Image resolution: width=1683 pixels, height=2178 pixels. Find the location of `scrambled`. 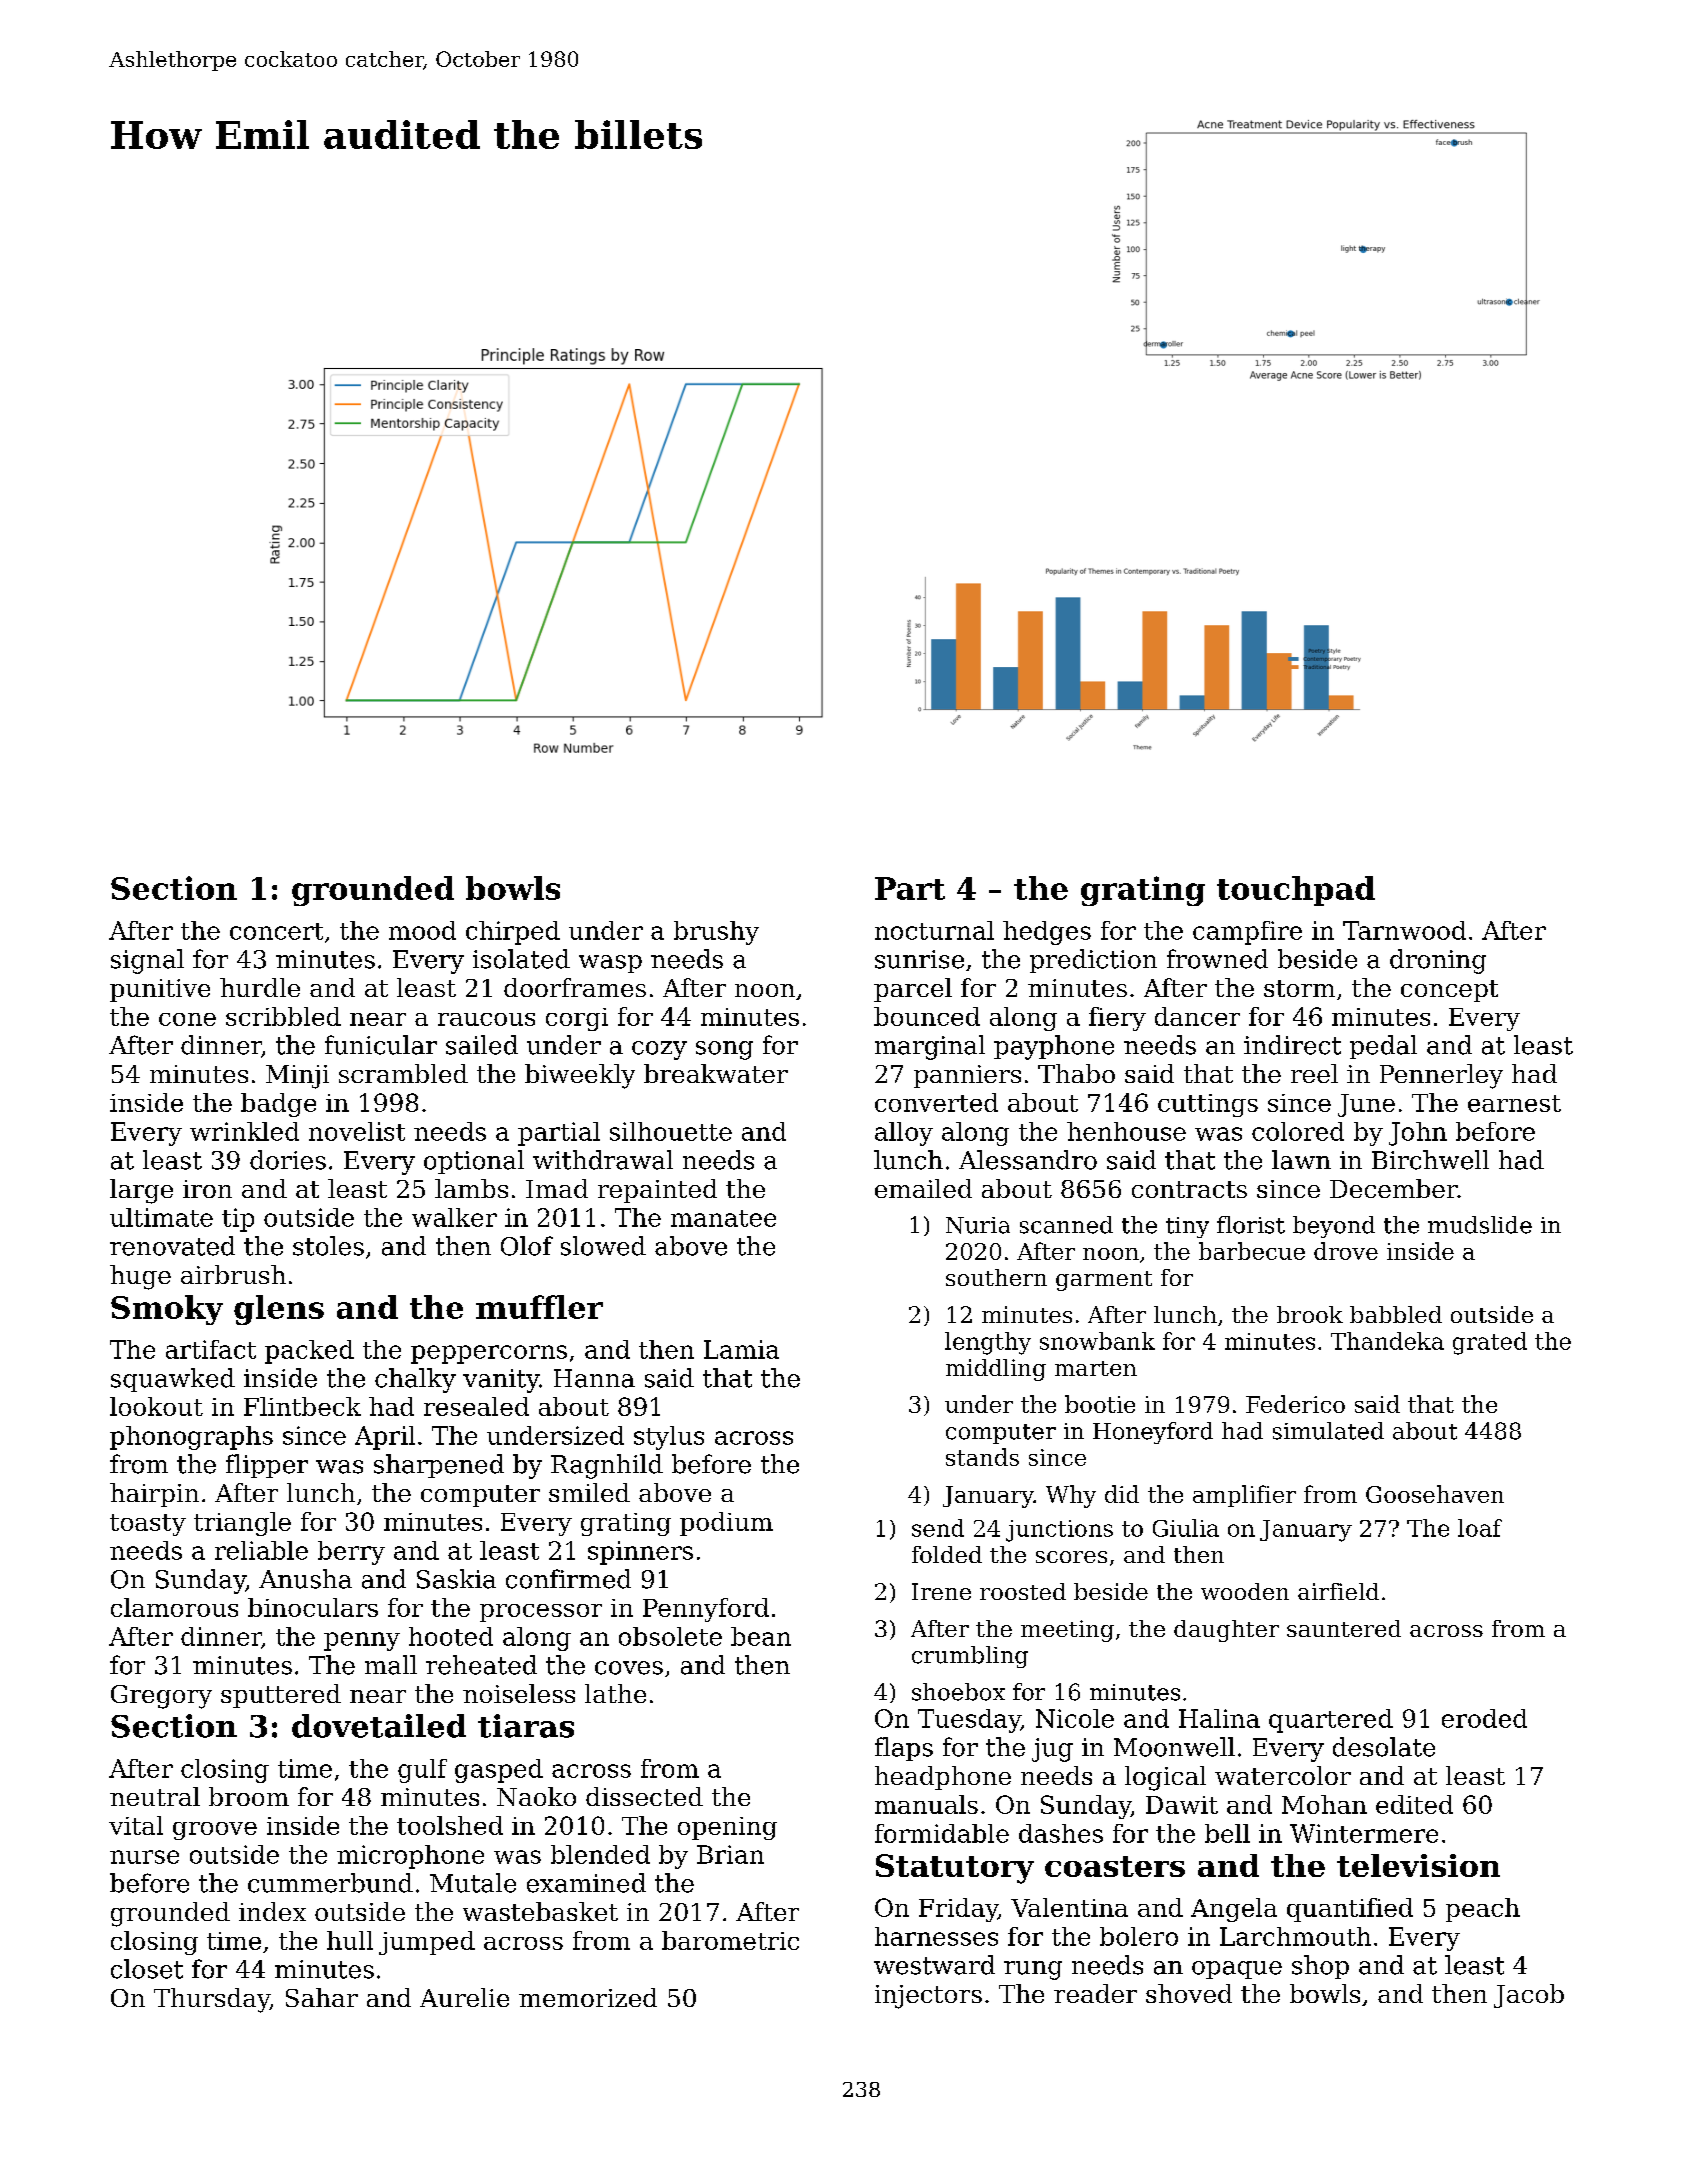

scrambled is located at coordinates (403, 1073).
